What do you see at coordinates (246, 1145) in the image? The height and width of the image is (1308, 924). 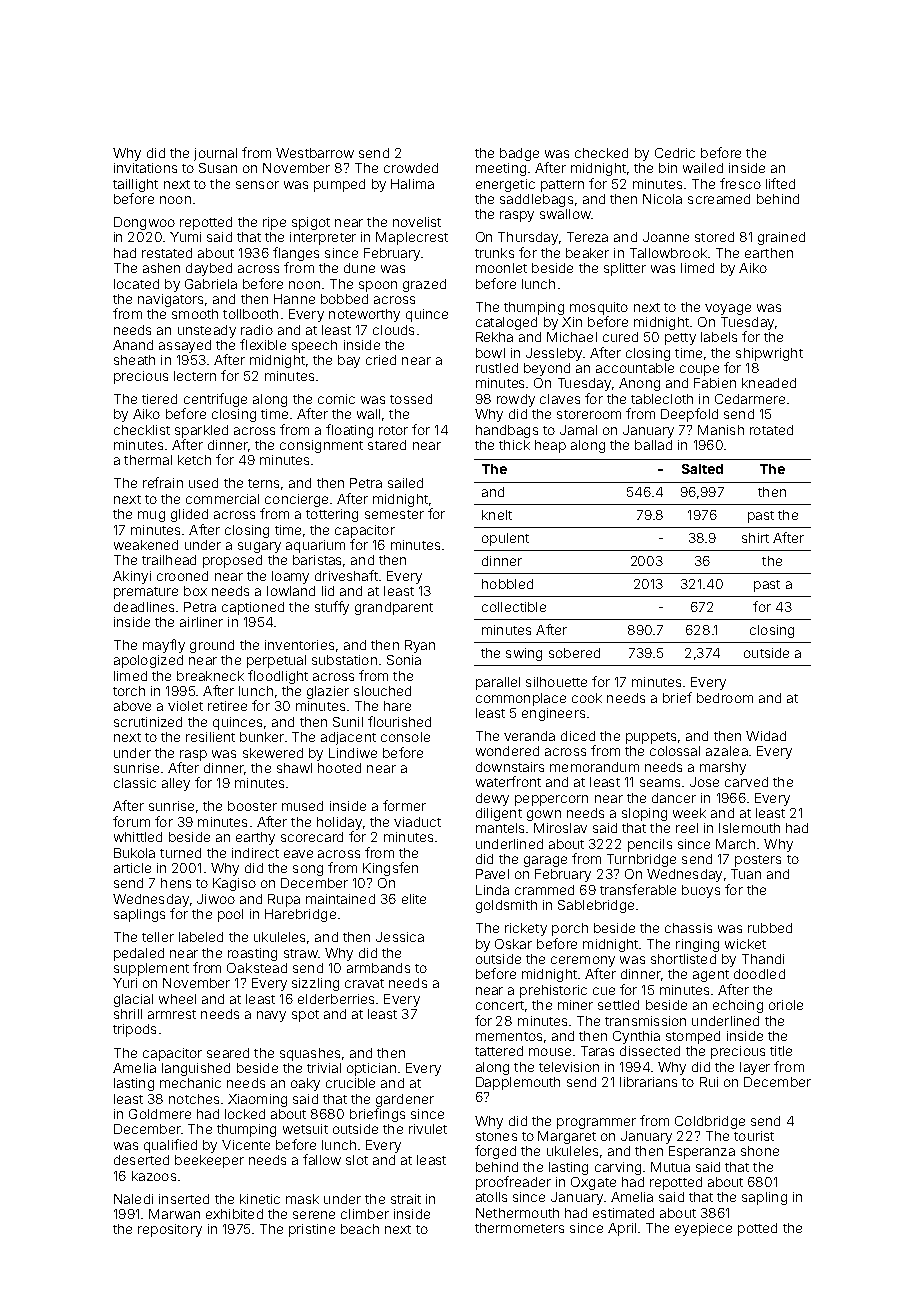 I see `Vicente` at bounding box center [246, 1145].
